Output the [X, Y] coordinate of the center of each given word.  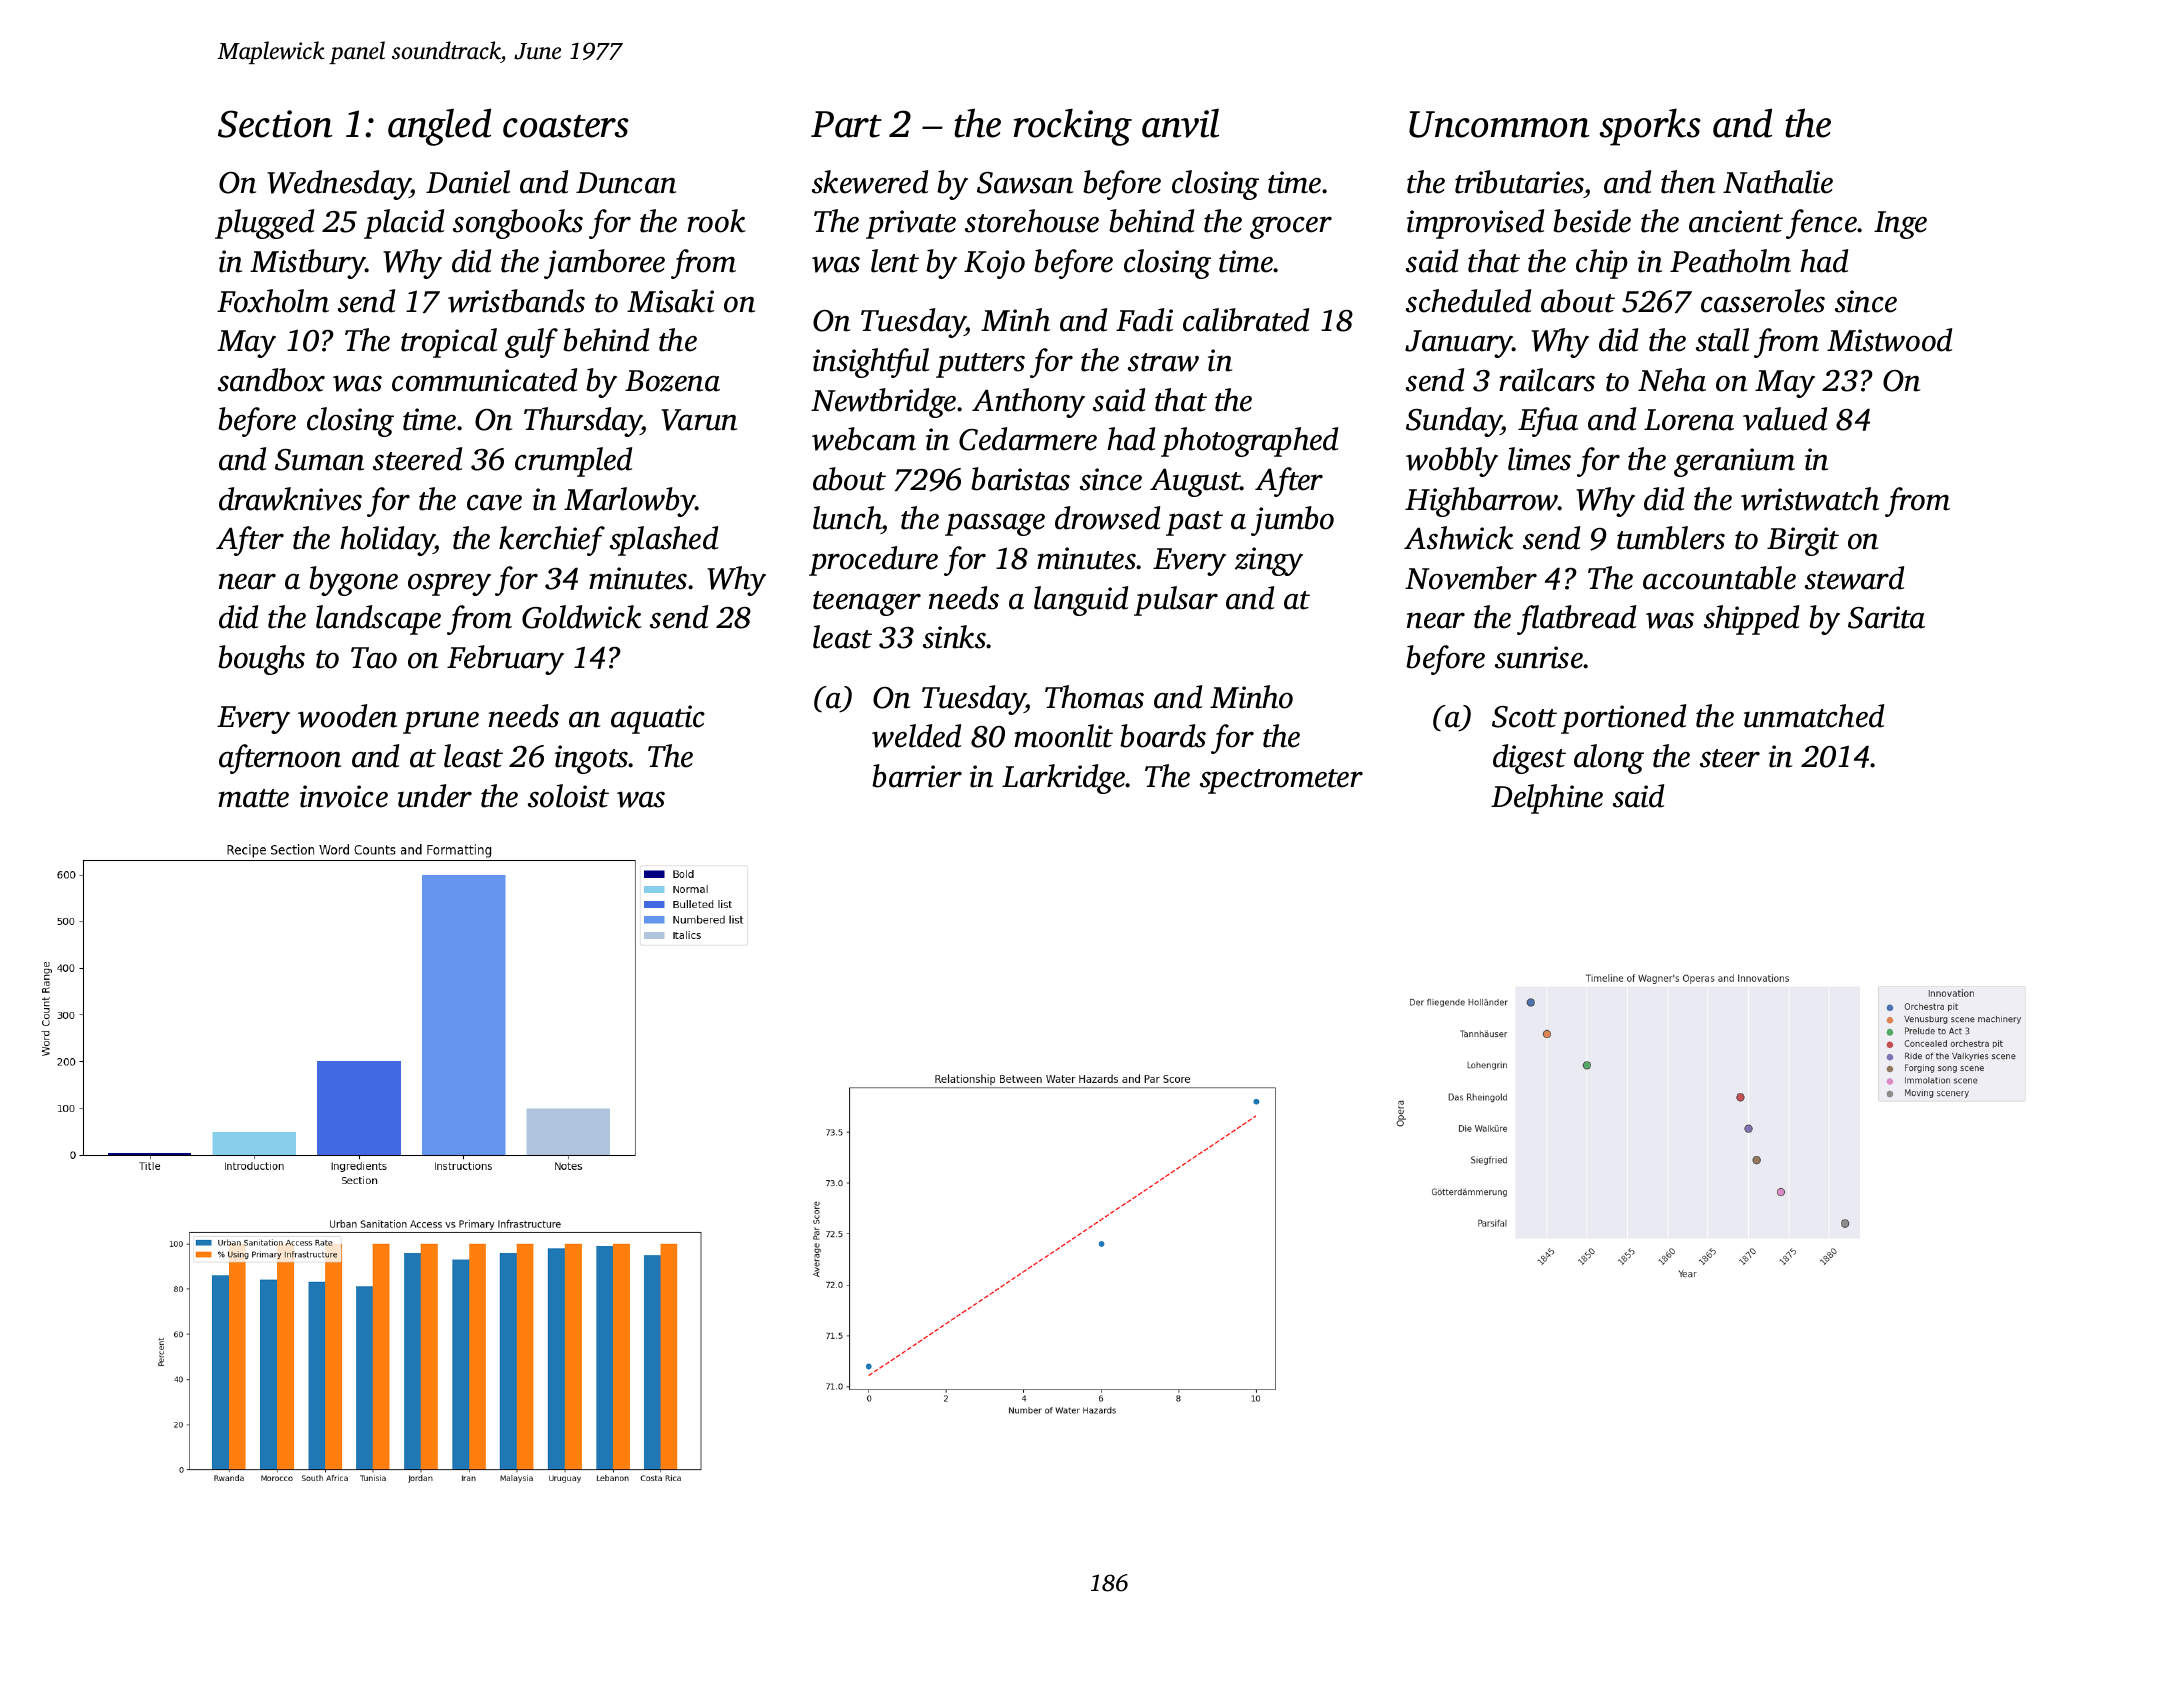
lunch [847, 518]
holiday [387, 541]
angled [439, 127]
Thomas [1094, 697]
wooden [347, 716]
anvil [1180, 123]
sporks [1650, 127]
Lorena [1689, 420]
